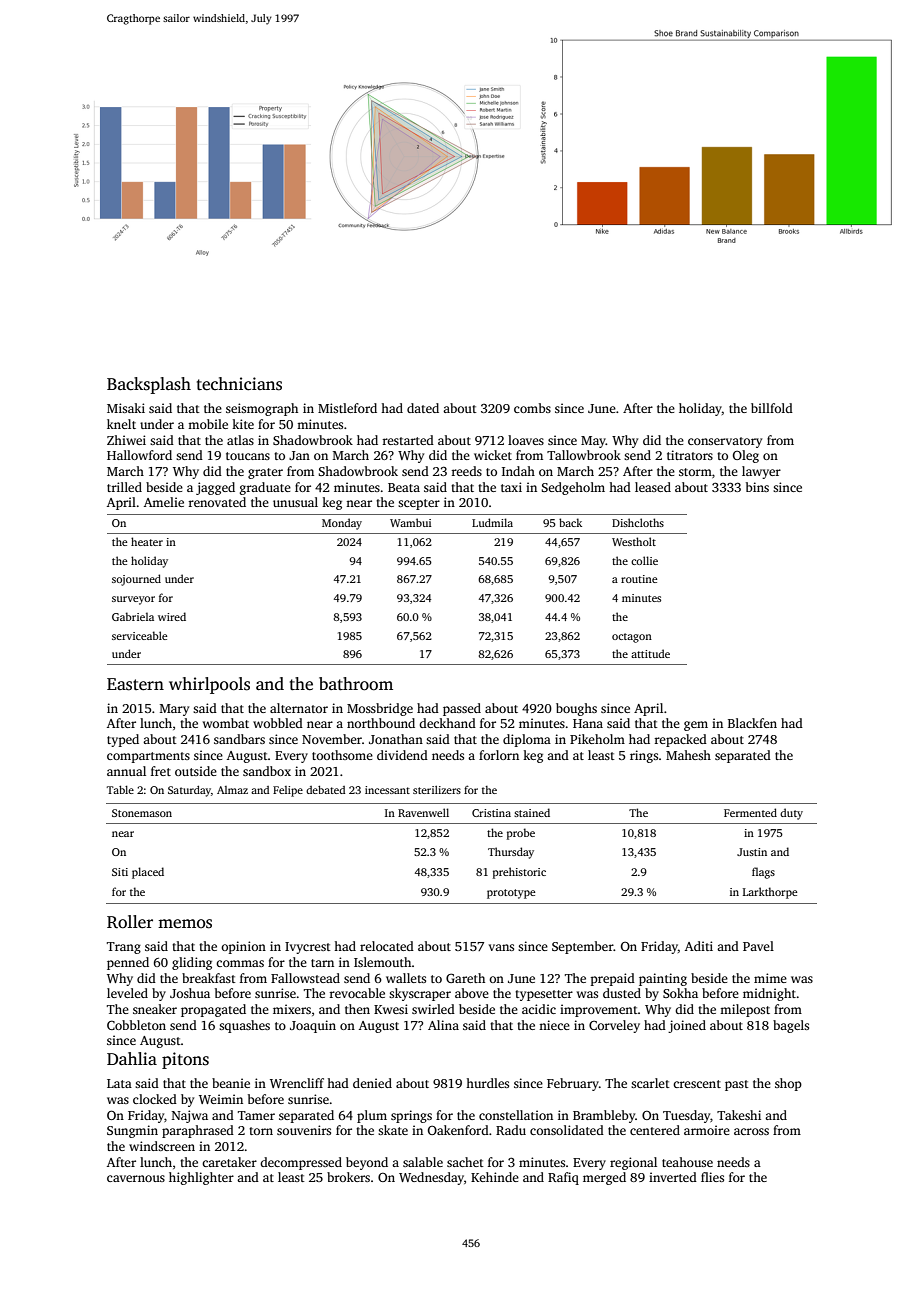 This image has height=1308, width=924. Describe the element at coordinates (244, 1026) in the image. I see `squashes` at that location.
